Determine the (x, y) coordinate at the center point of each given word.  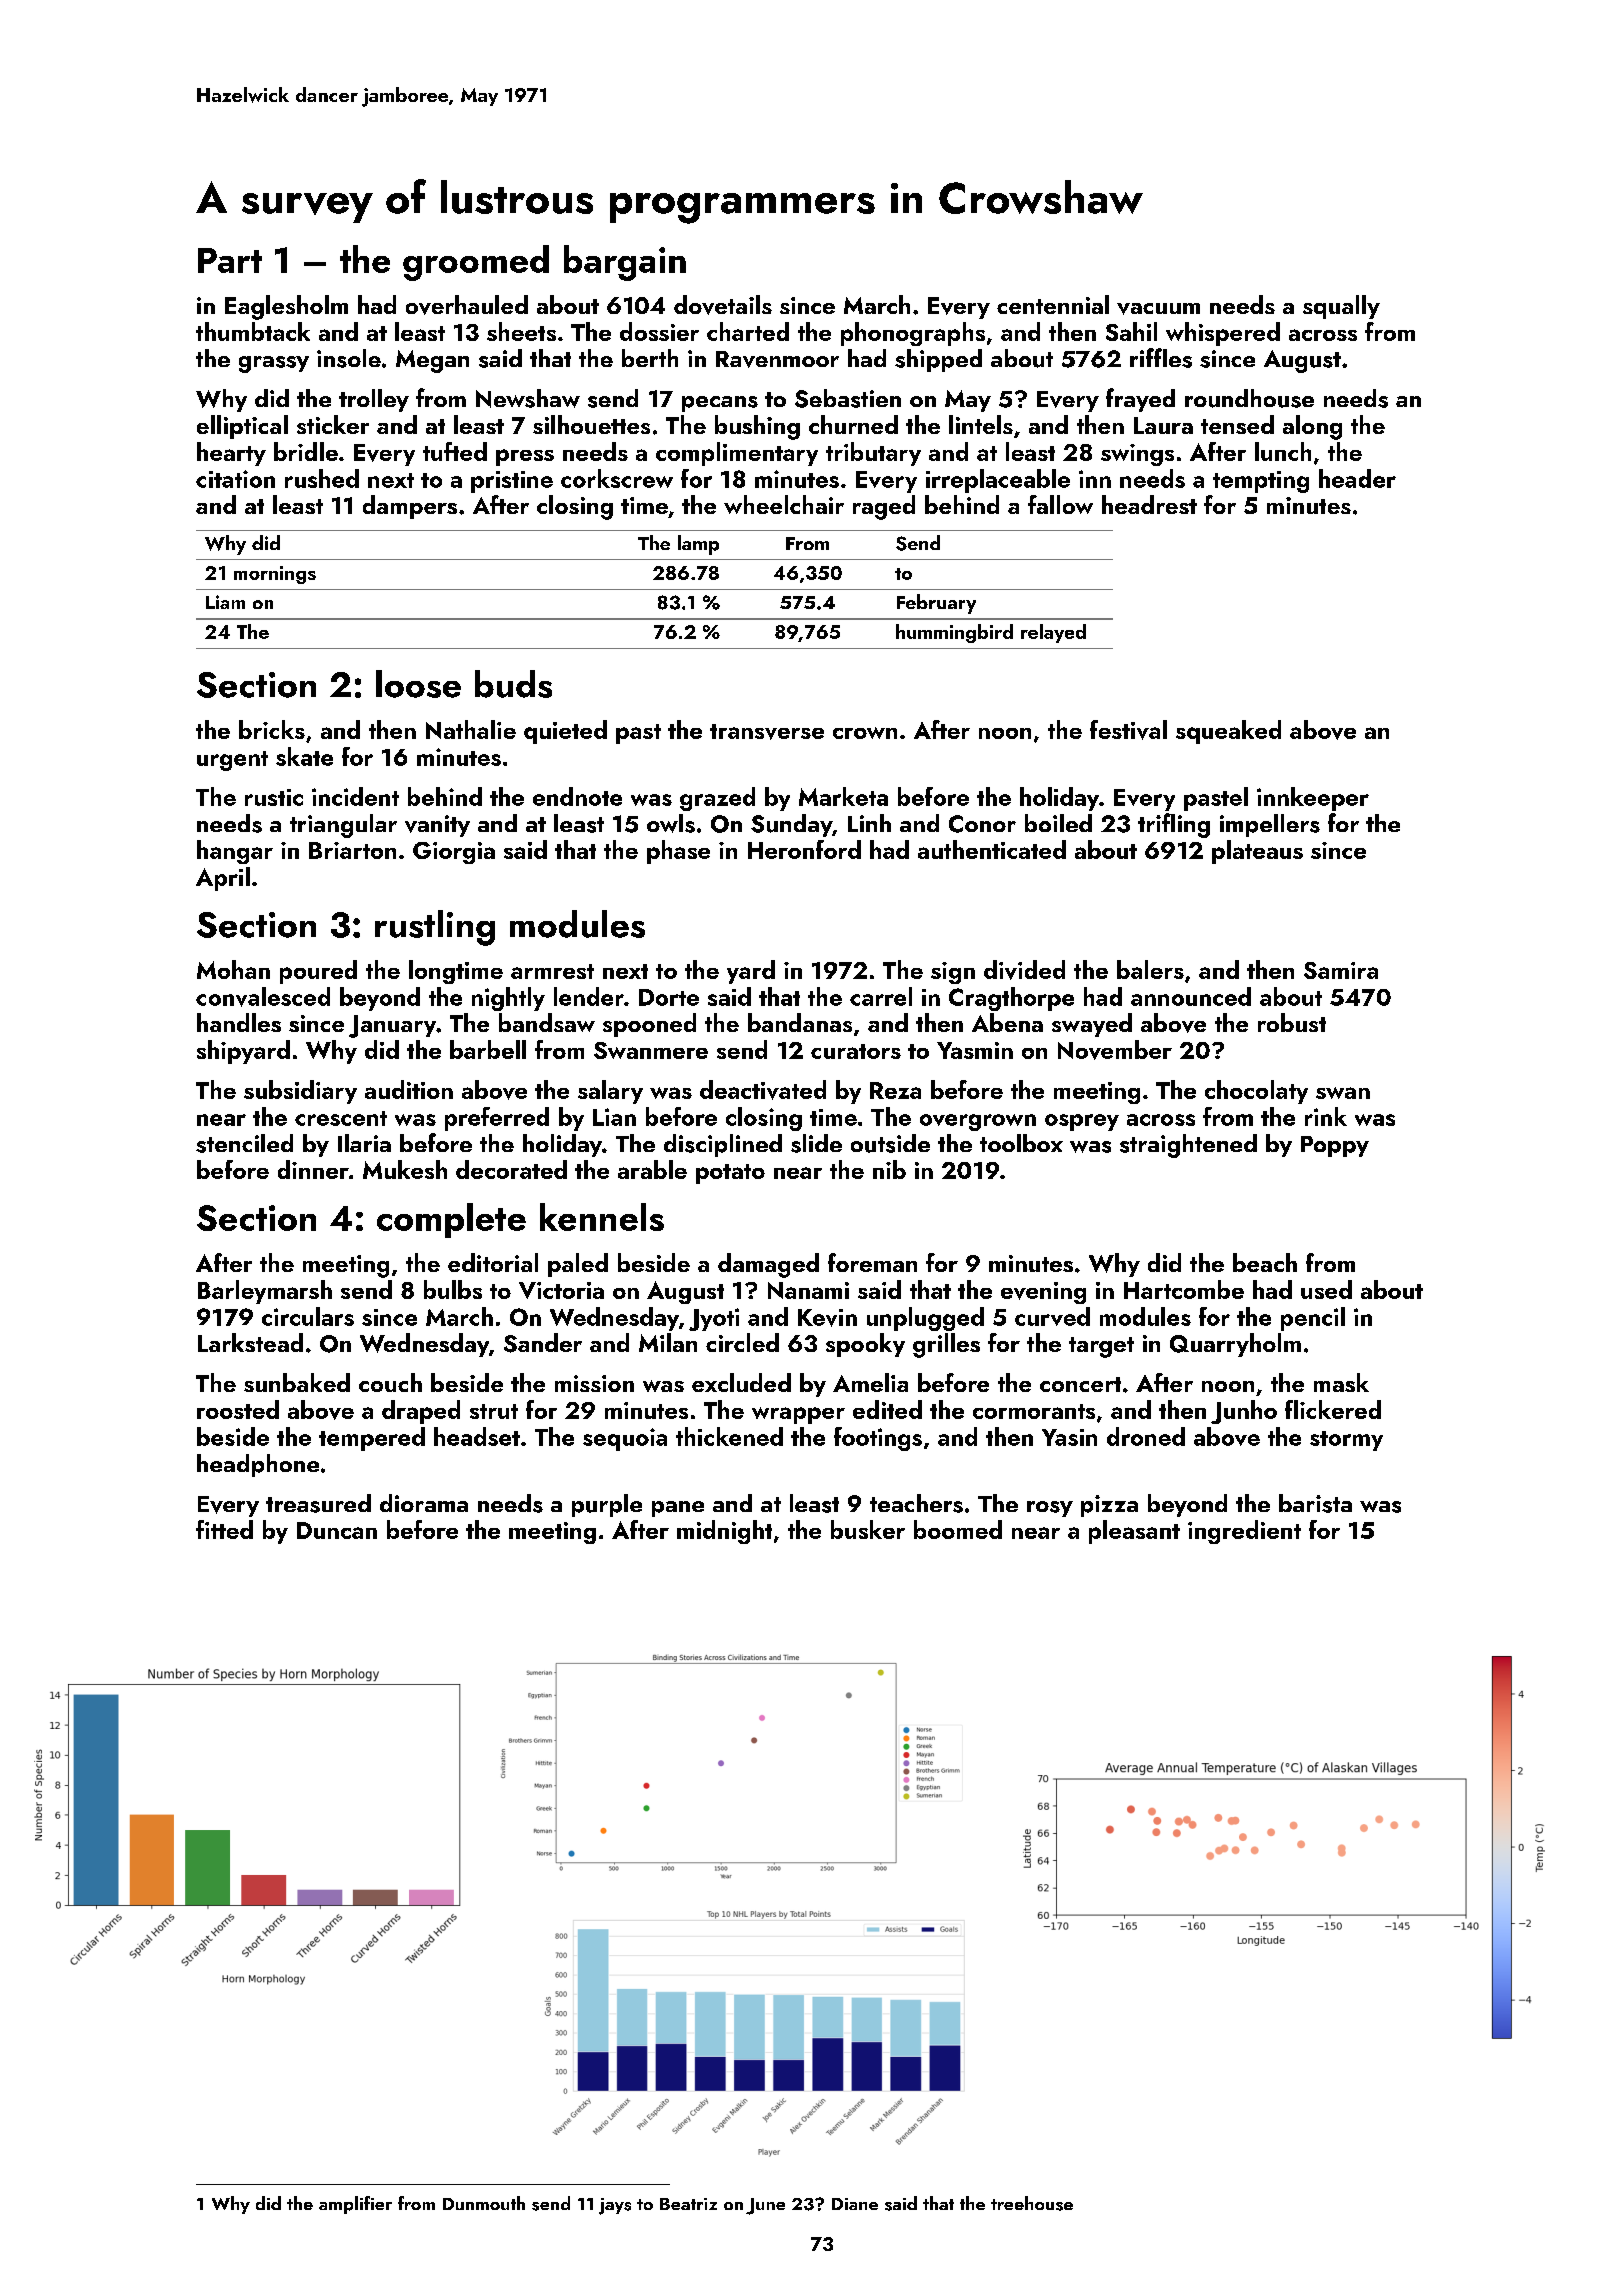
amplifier (355, 2205)
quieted (565, 732)
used (1326, 1289)
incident (355, 796)
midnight (724, 1532)
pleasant (1134, 1532)
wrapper (798, 1415)
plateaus (1257, 852)
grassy (274, 364)
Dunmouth (484, 2203)
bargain (625, 263)
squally (1341, 307)
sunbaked (297, 1382)
